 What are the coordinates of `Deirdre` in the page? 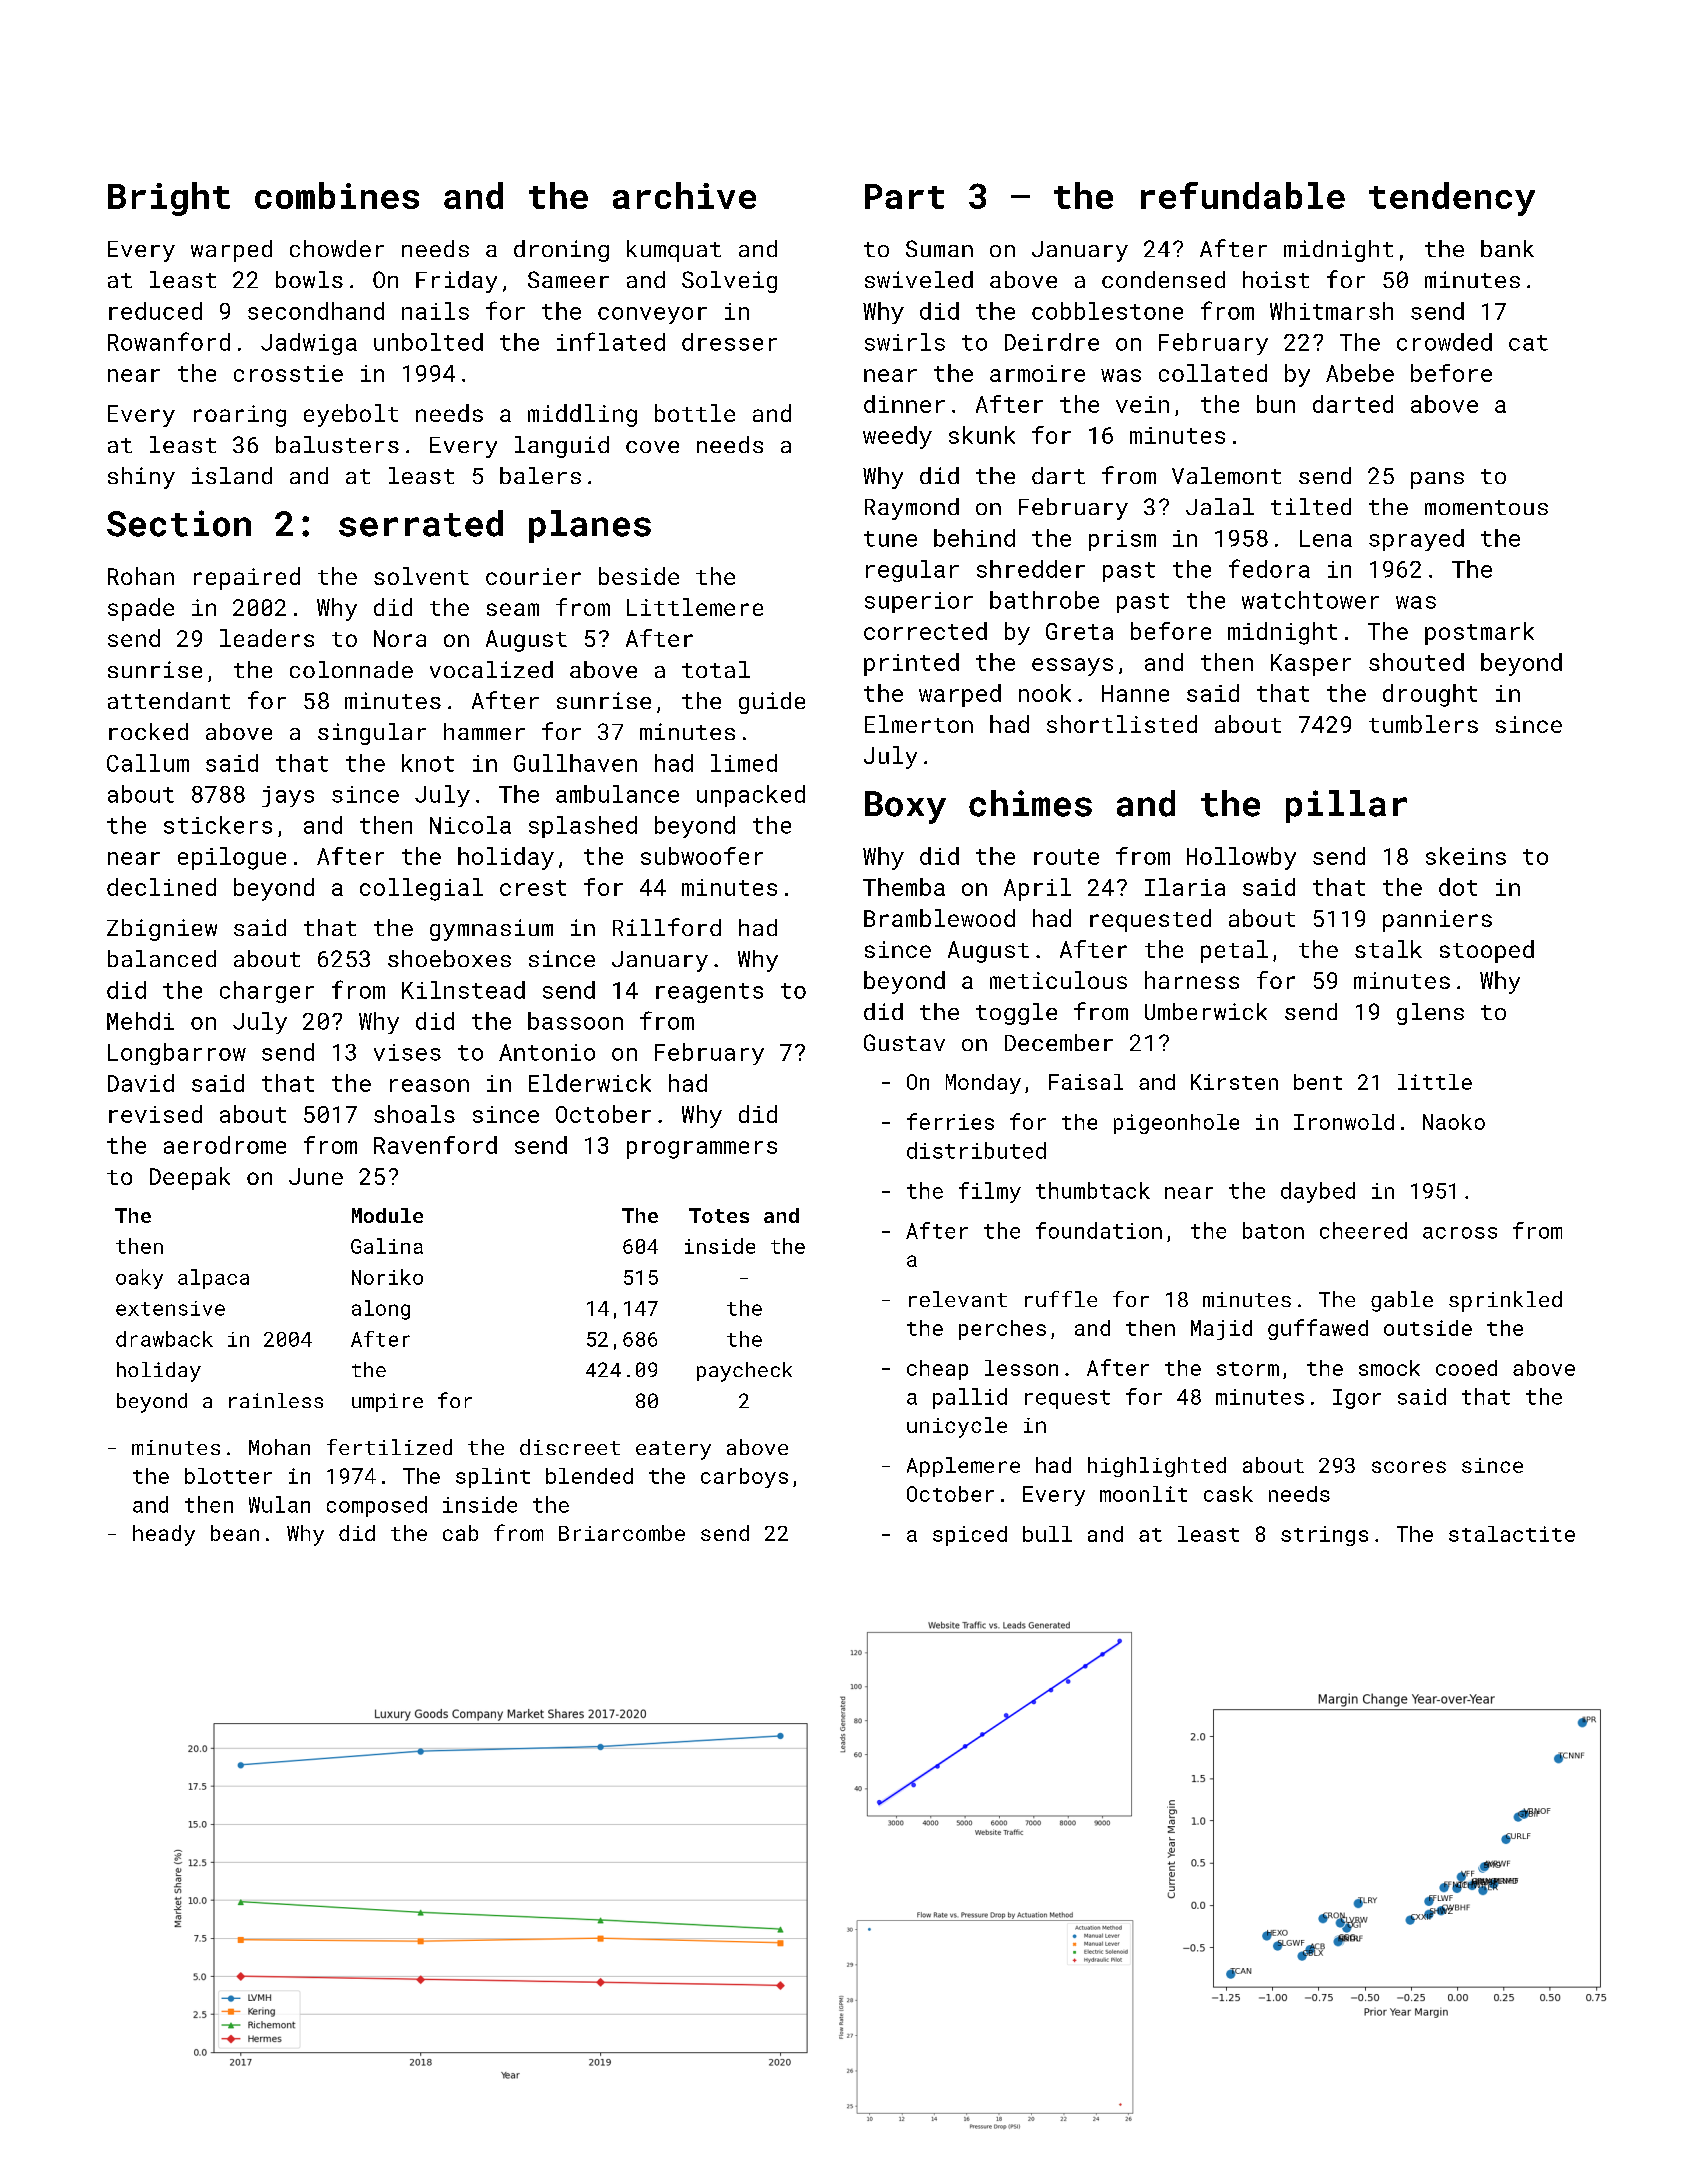 It's located at (1052, 342).
